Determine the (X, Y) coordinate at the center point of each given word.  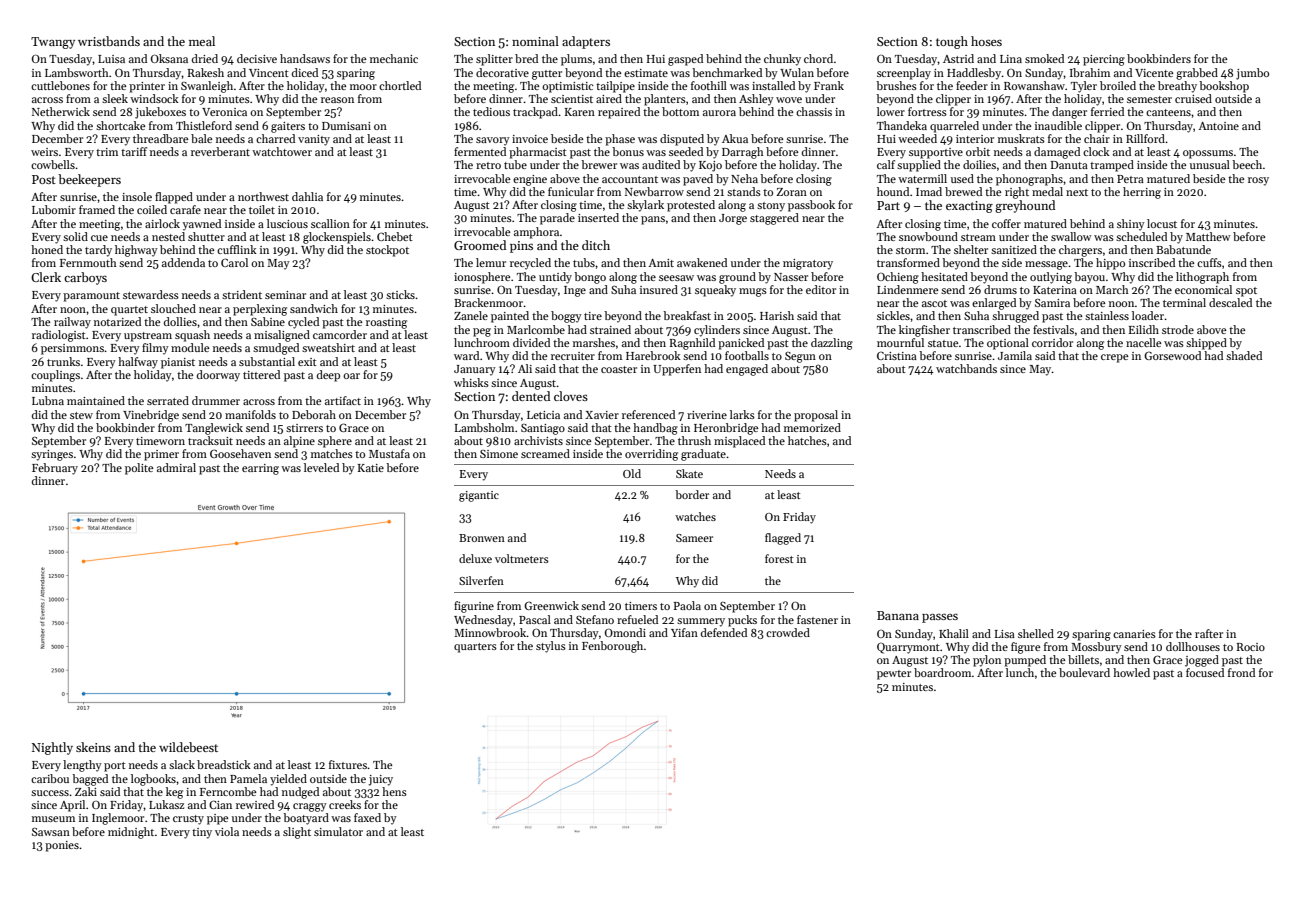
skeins (93, 747)
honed (47, 249)
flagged (783, 539)
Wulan (797, 72)
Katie (371, 468)
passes (940, 618)
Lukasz (166, 804)
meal (202, 41)
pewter (894, 675)
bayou (1089, 278)
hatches (807, 440)
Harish (777, 315)
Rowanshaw (1034, 85)
